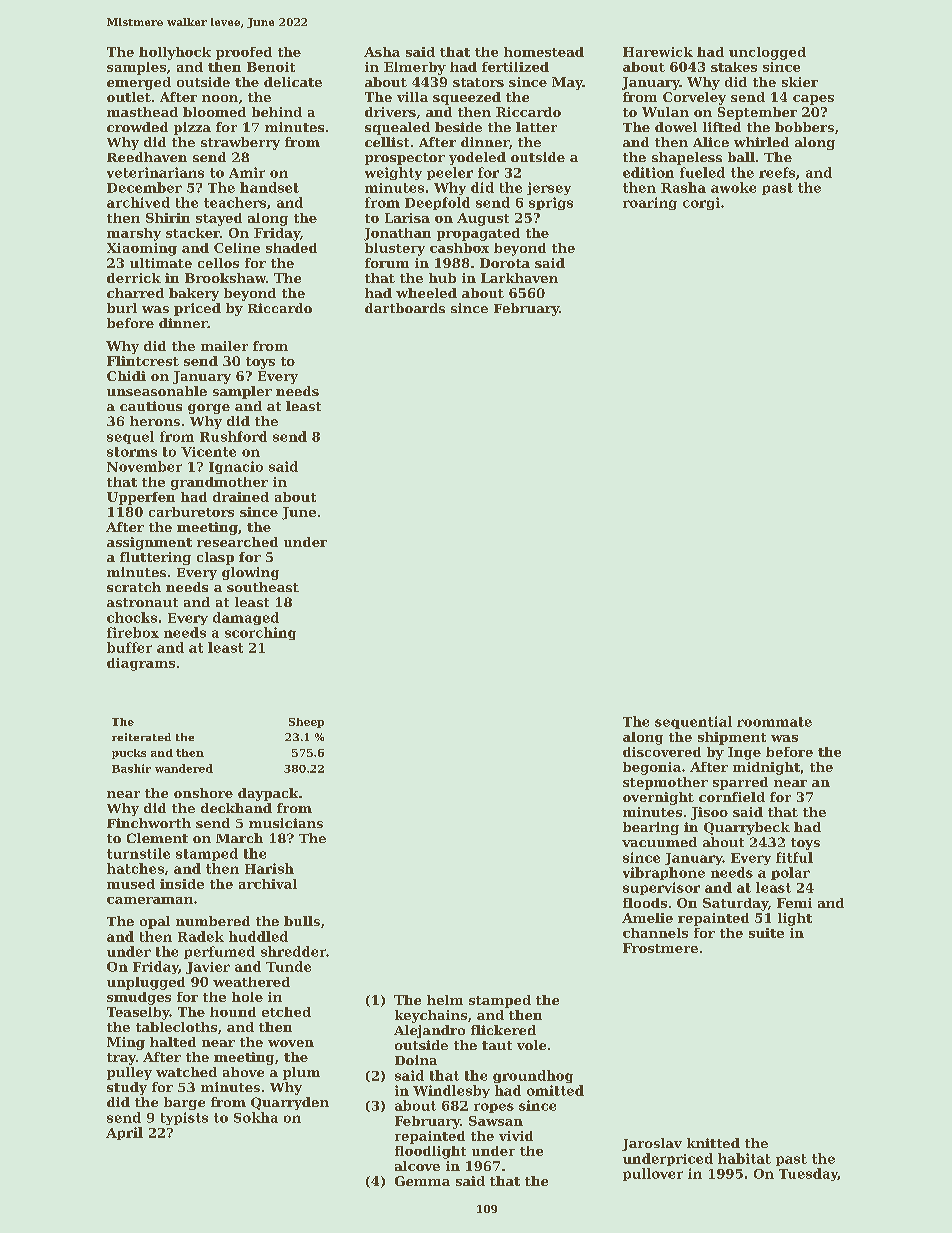 Image resolution: width=952 pixels, height=1233 pixels. What do you see at coordinates (515, 67) in the page?
I see `fertilized` at bounding box center [515, 67].
